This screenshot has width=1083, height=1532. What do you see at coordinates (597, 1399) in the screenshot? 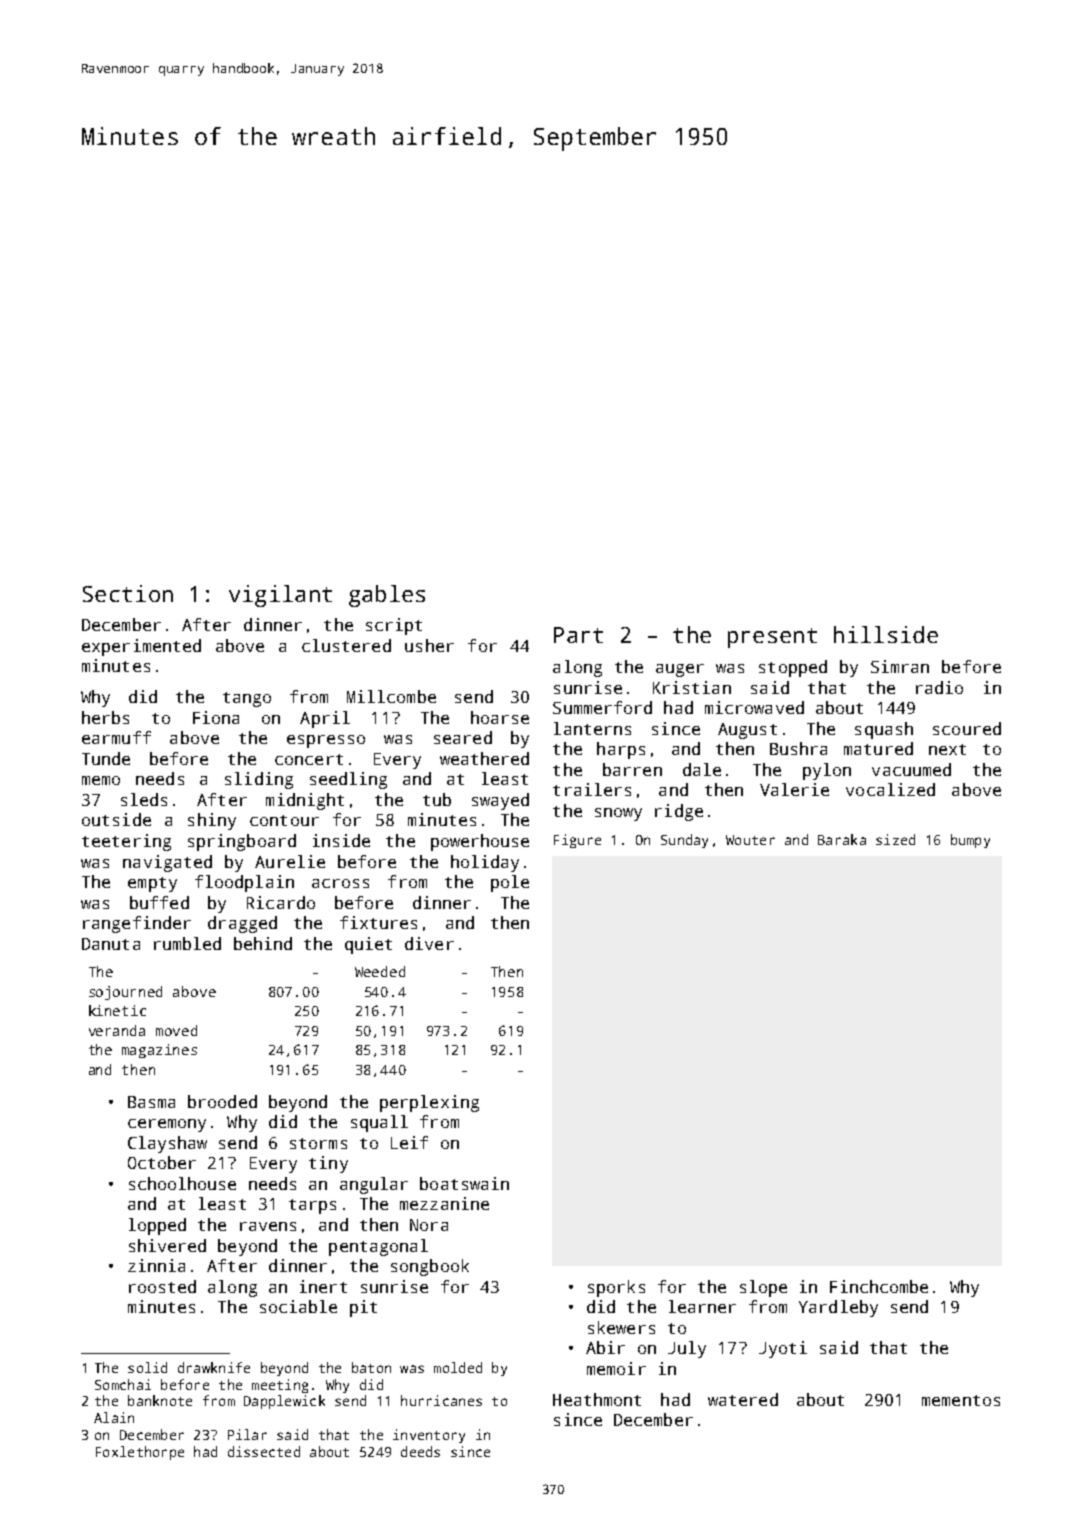
I see `Heathmont` at bounding box center [597, 1399].
